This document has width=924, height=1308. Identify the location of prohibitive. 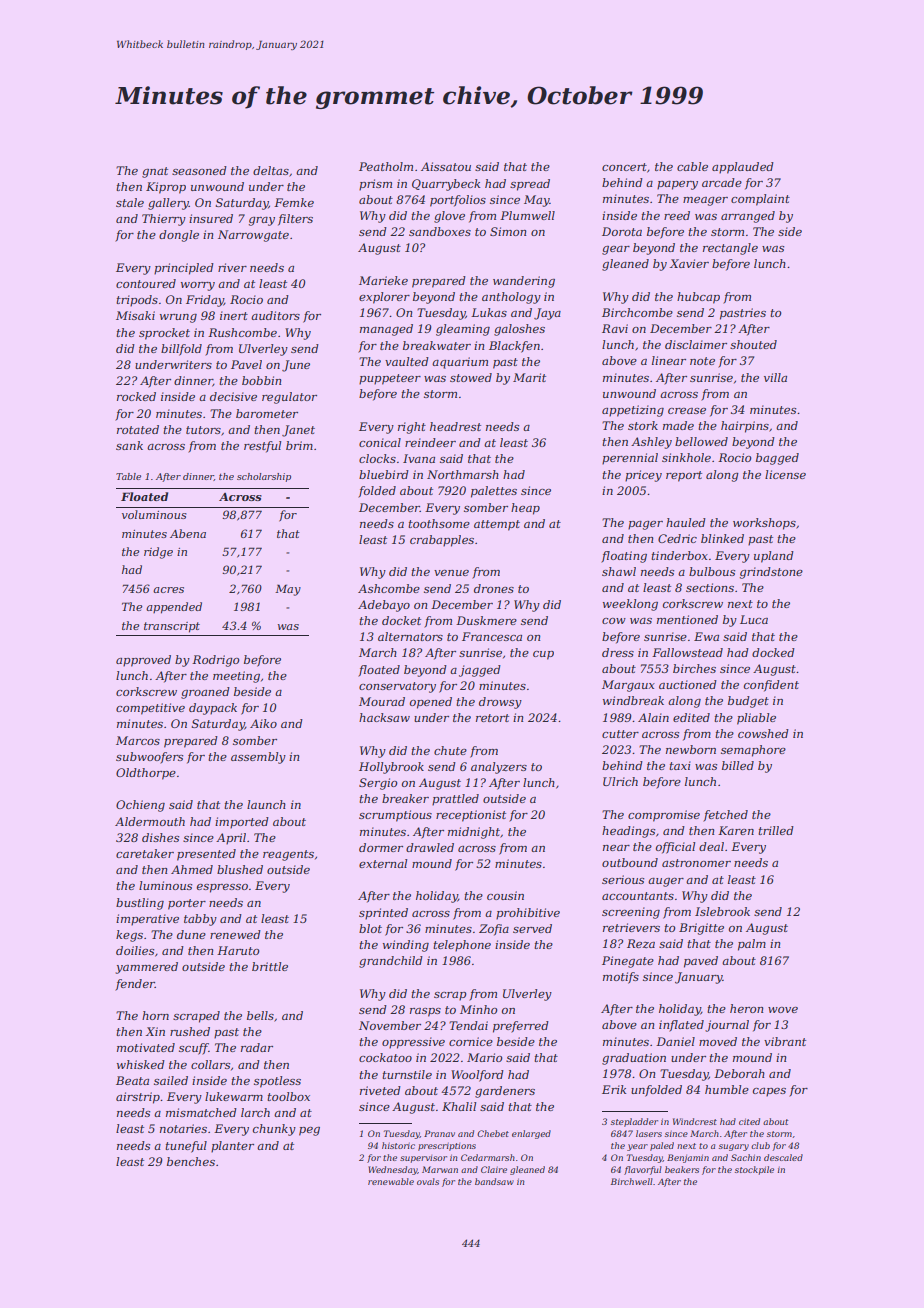
(528, 914).
